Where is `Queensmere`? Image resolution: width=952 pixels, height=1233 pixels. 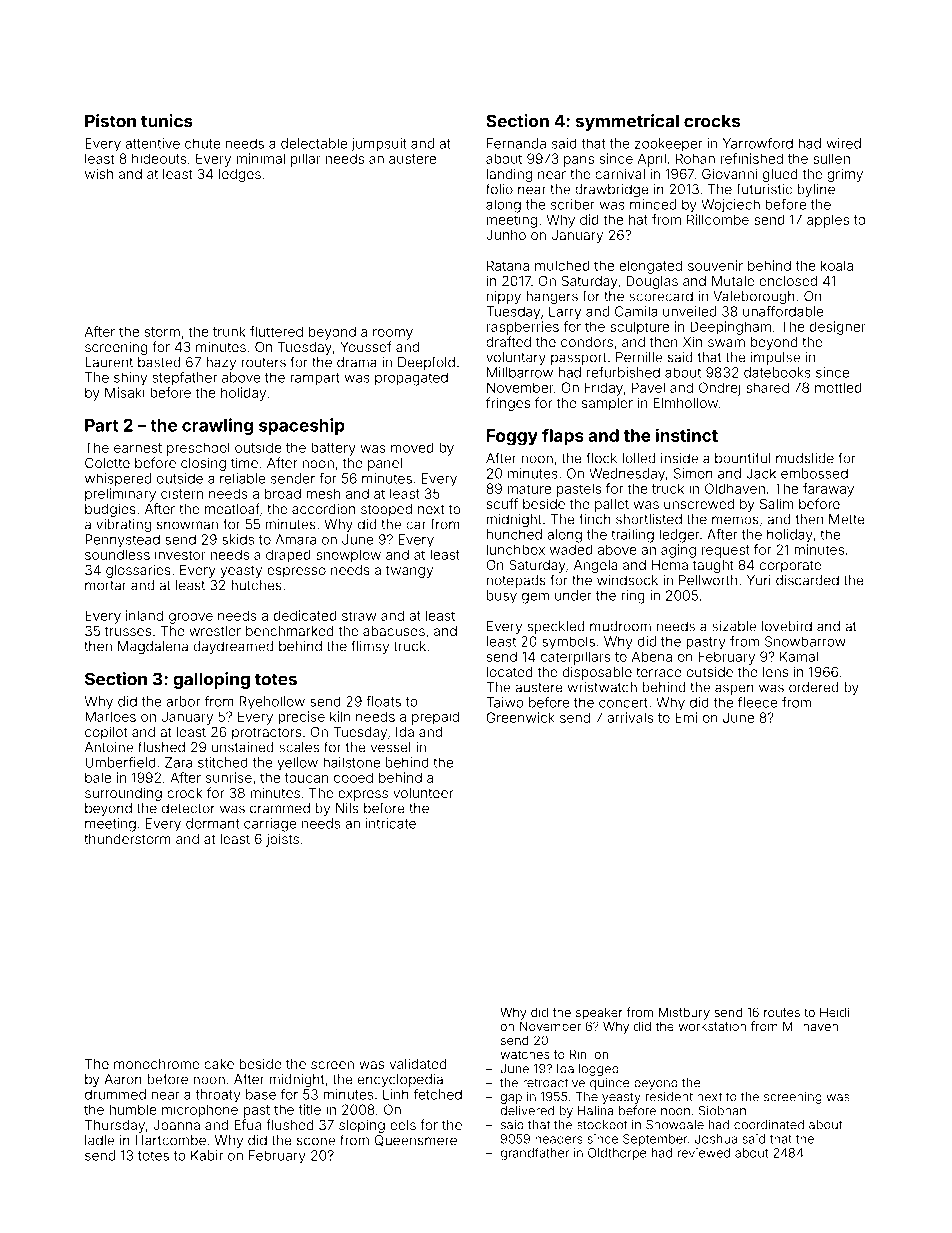 Queensmere is located at coordinates (415, 1140).
